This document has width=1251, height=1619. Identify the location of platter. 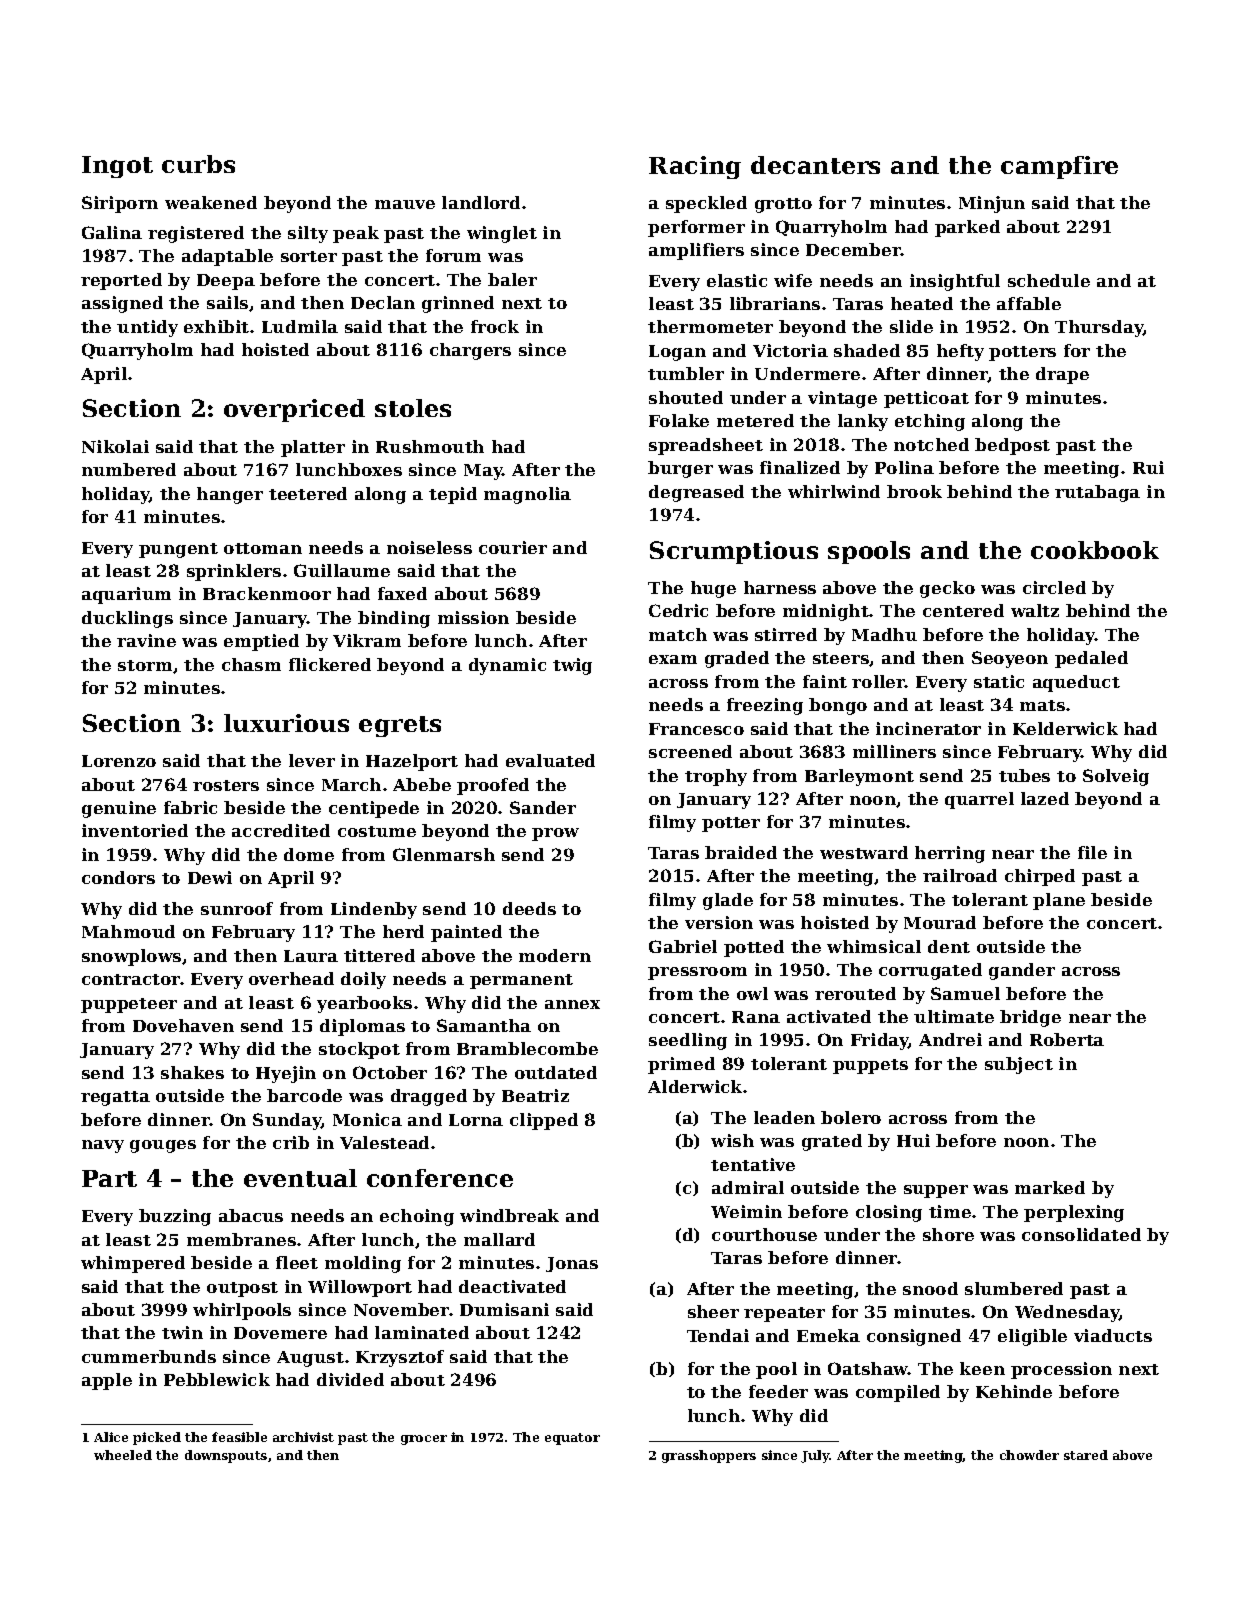
(313, 448).
